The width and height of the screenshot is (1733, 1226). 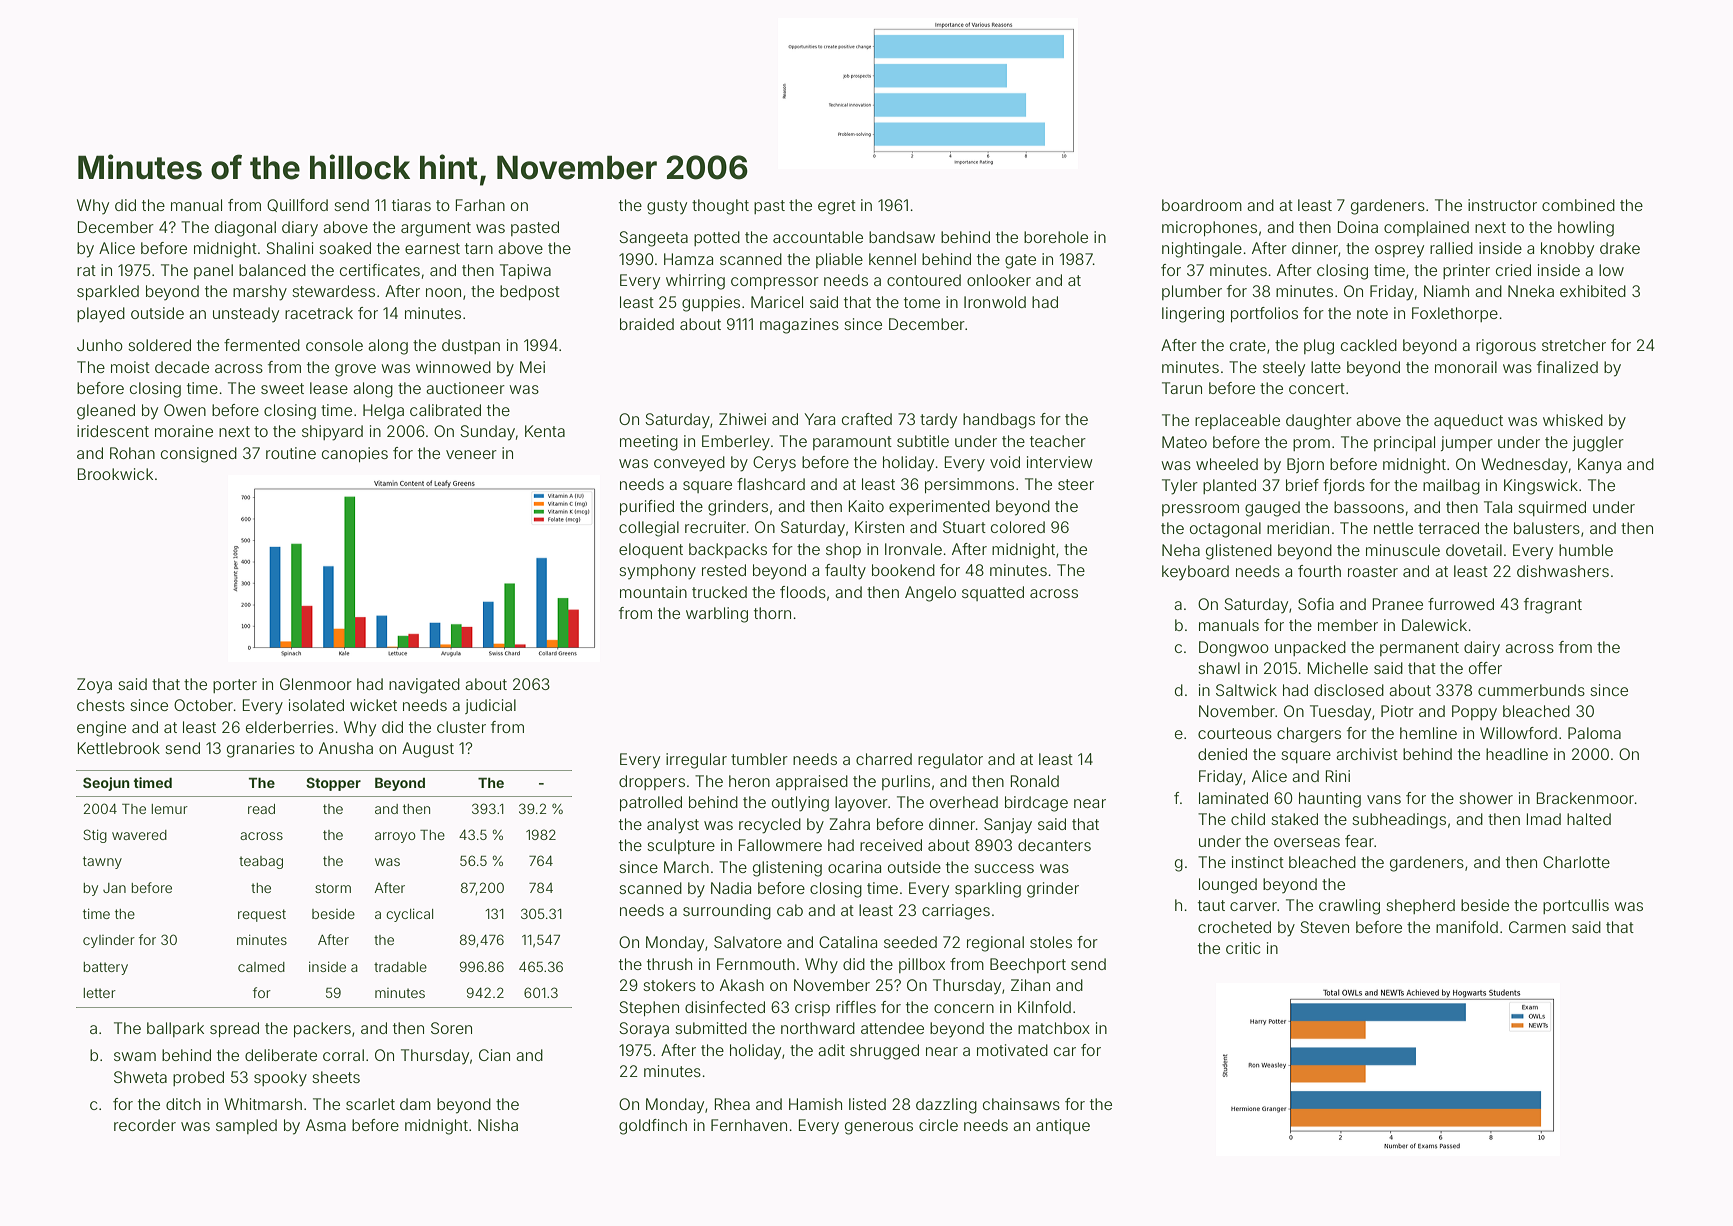 I want to click on Nisha, so click(x=498, y=1125).
